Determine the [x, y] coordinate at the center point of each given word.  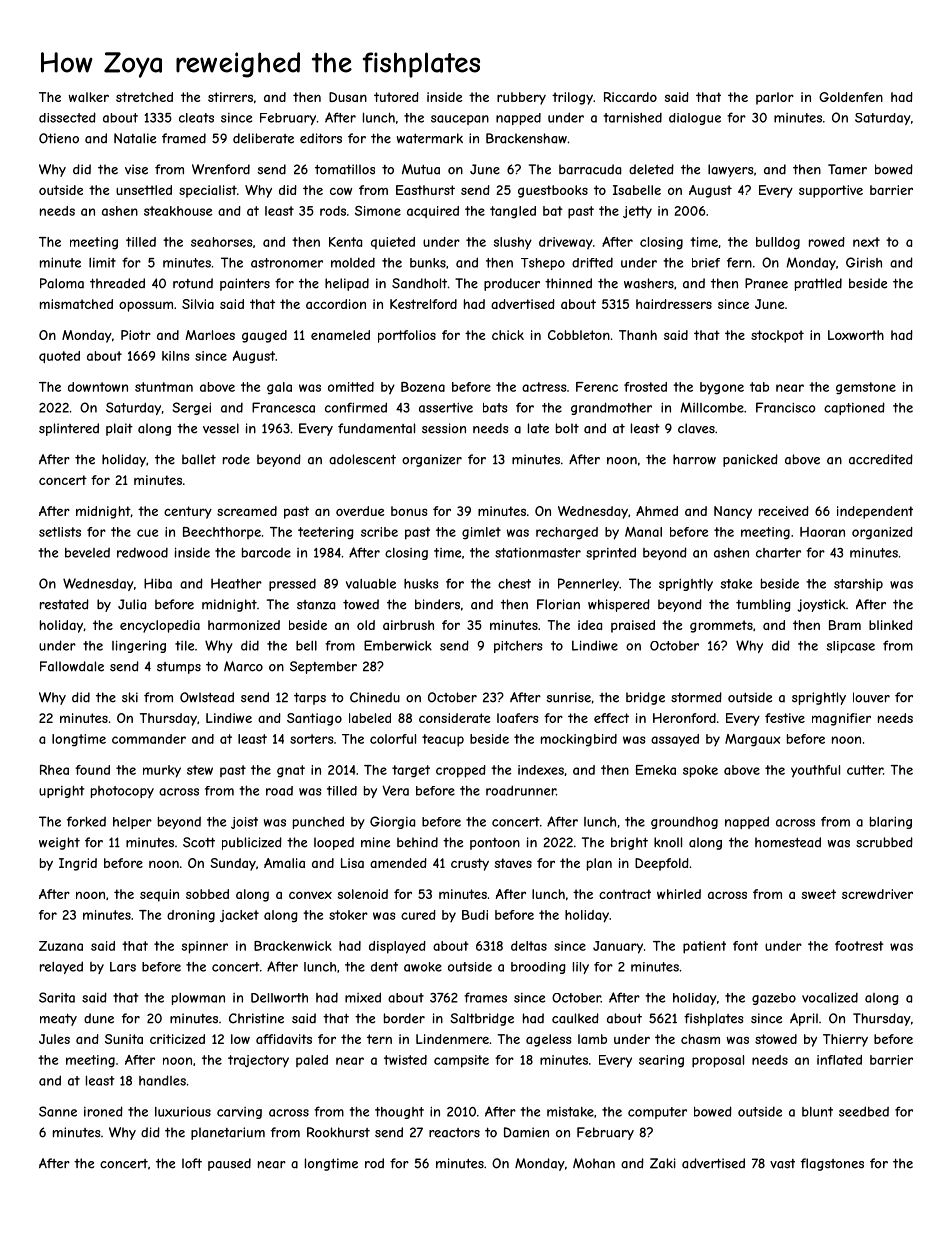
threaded [117, 283]
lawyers [731, 170]
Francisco [786, 407]
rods [333, 211]
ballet [199, 459]
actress [544, 387]
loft [192, 1163]
